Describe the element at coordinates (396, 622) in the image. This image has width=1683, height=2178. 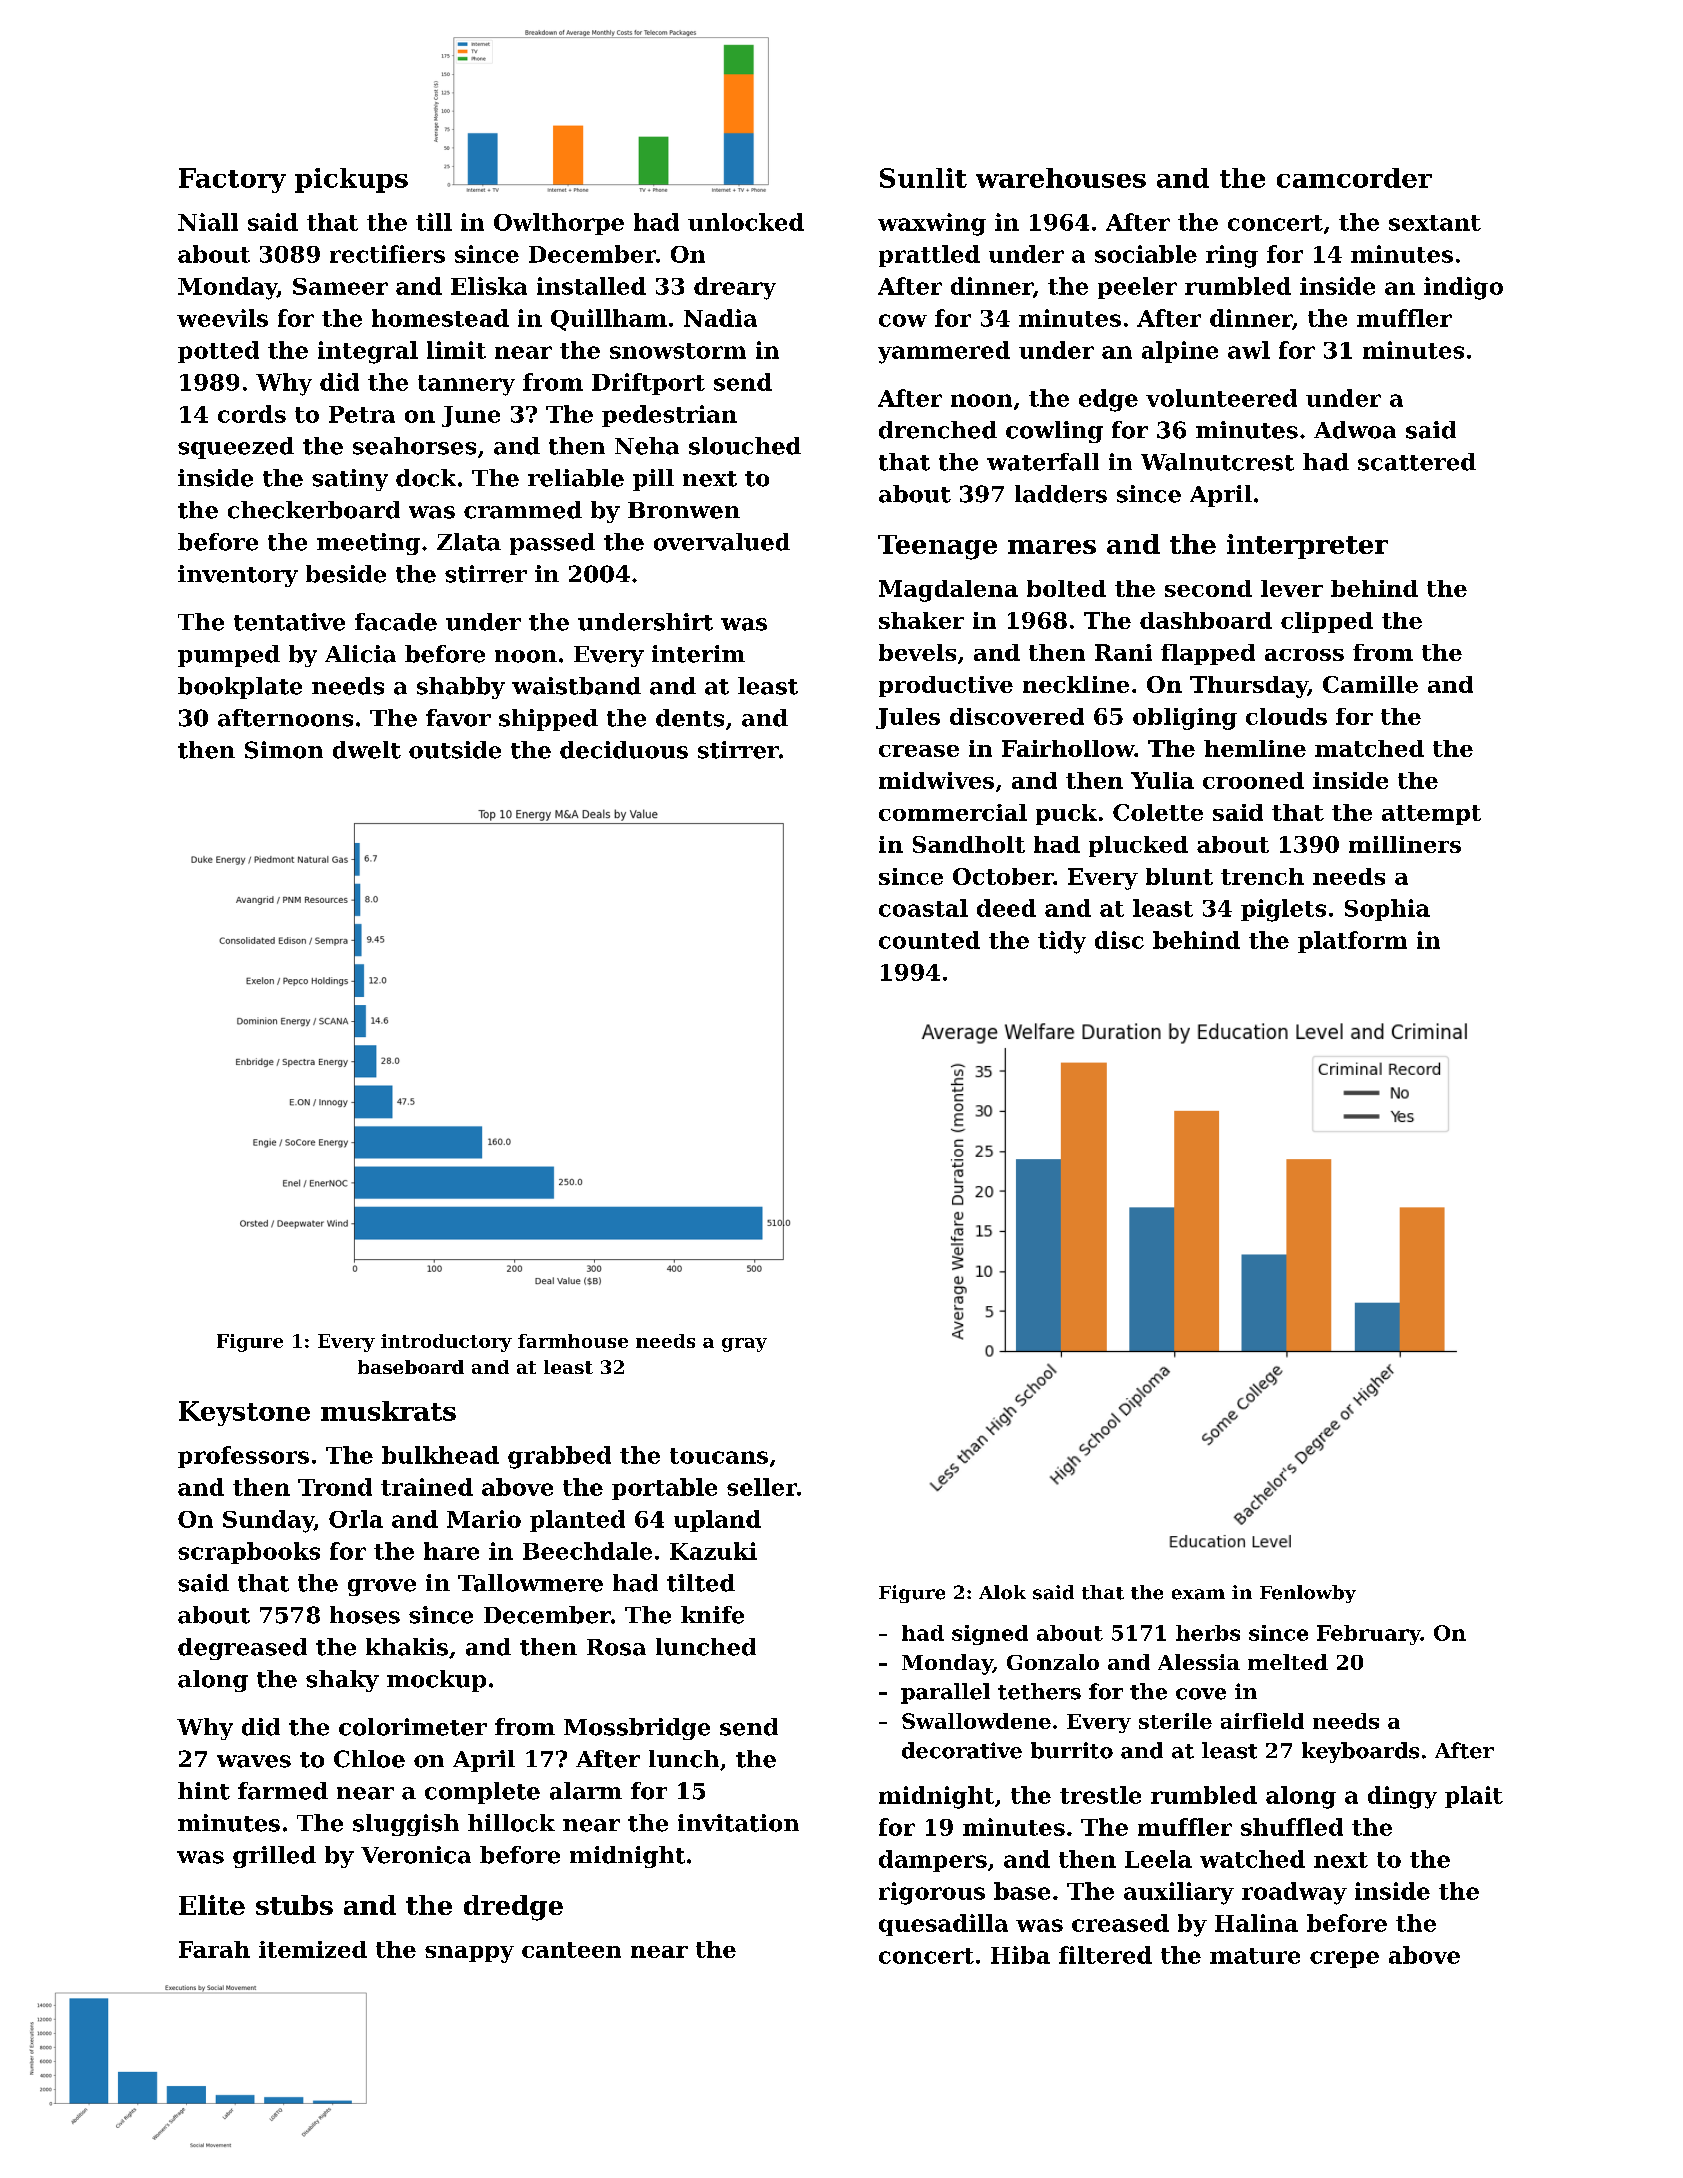
I see `facade` at that location.
